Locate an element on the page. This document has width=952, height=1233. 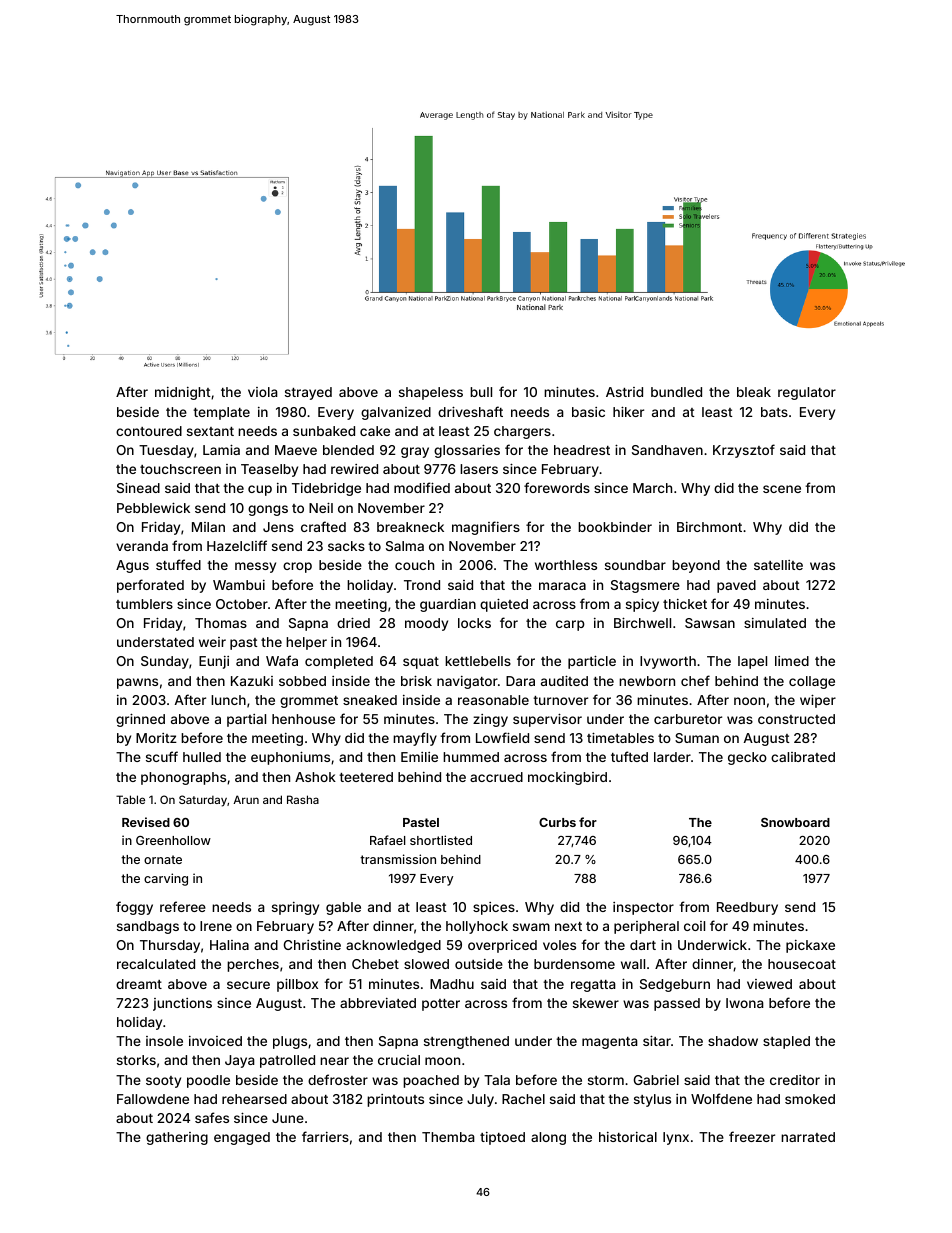
modified is located at coordinates (422, 487).
